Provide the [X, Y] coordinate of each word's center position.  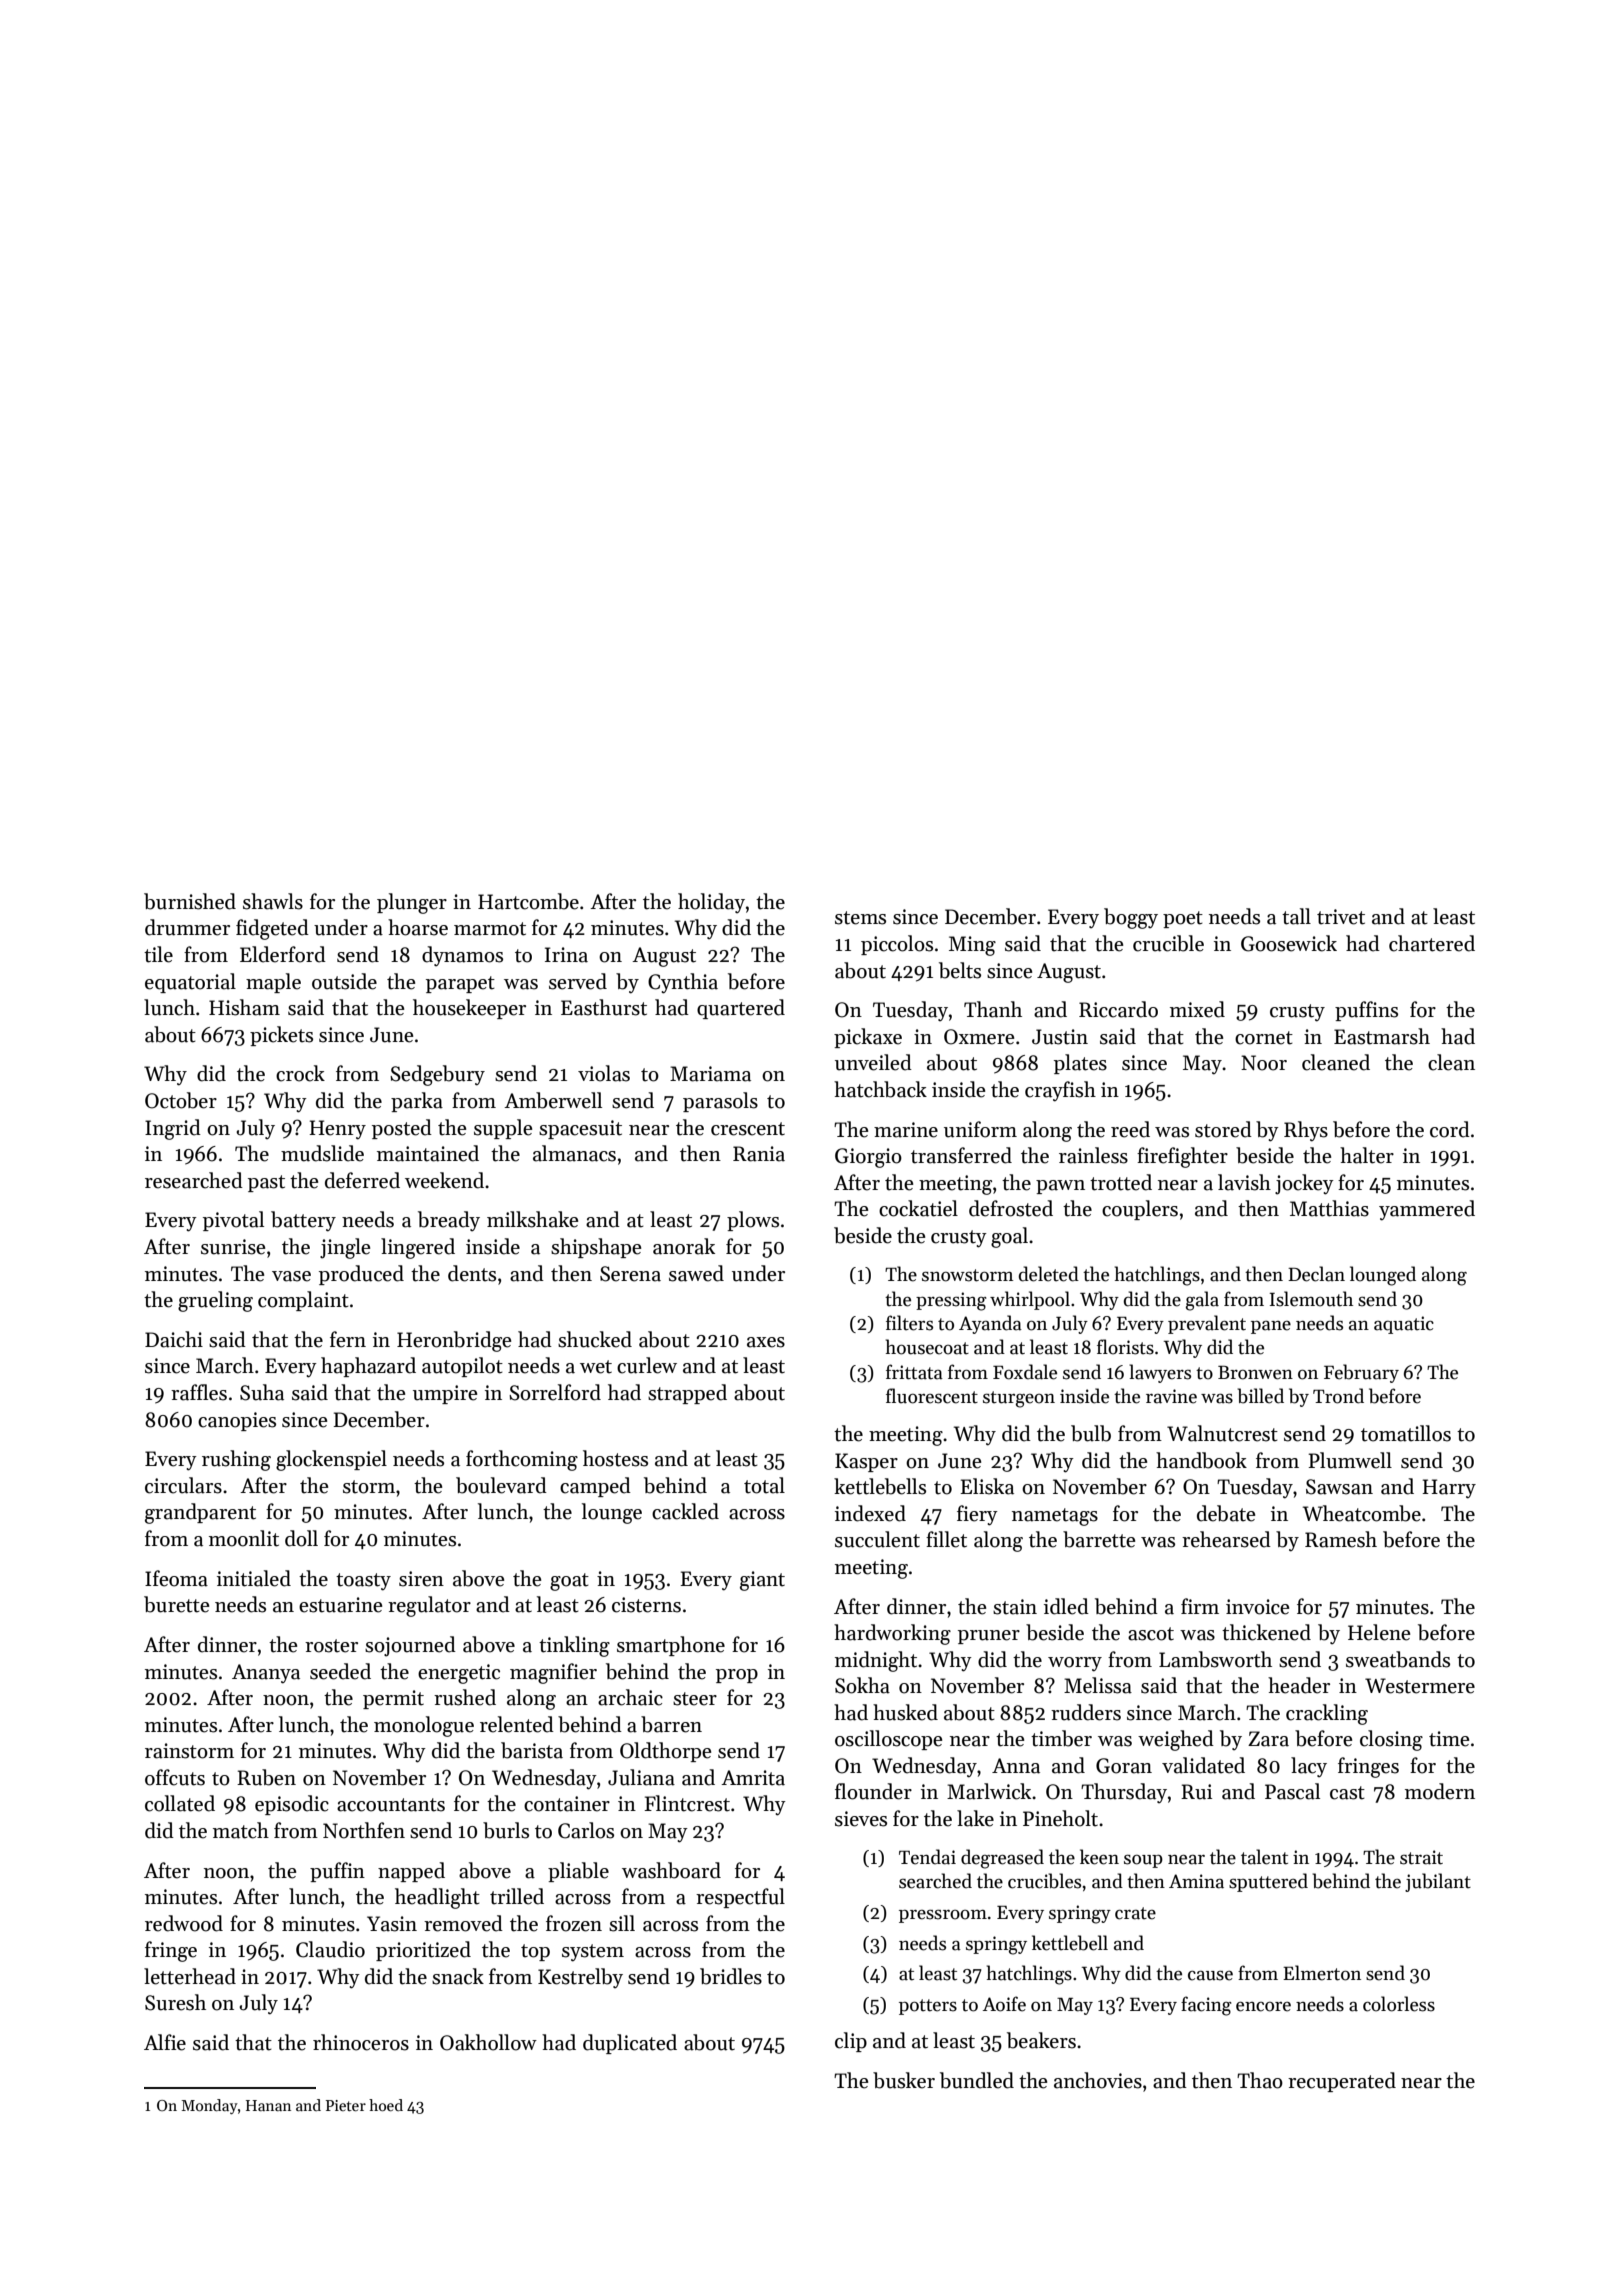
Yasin [392, 1924]
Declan [1316, 1274]
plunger [412, 903]
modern [1440, 1791]
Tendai [927, 1857]
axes [766, 1342]
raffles [199, 1392]
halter [1367, 1155]
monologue [424, 1726]
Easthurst [604, 1007]
